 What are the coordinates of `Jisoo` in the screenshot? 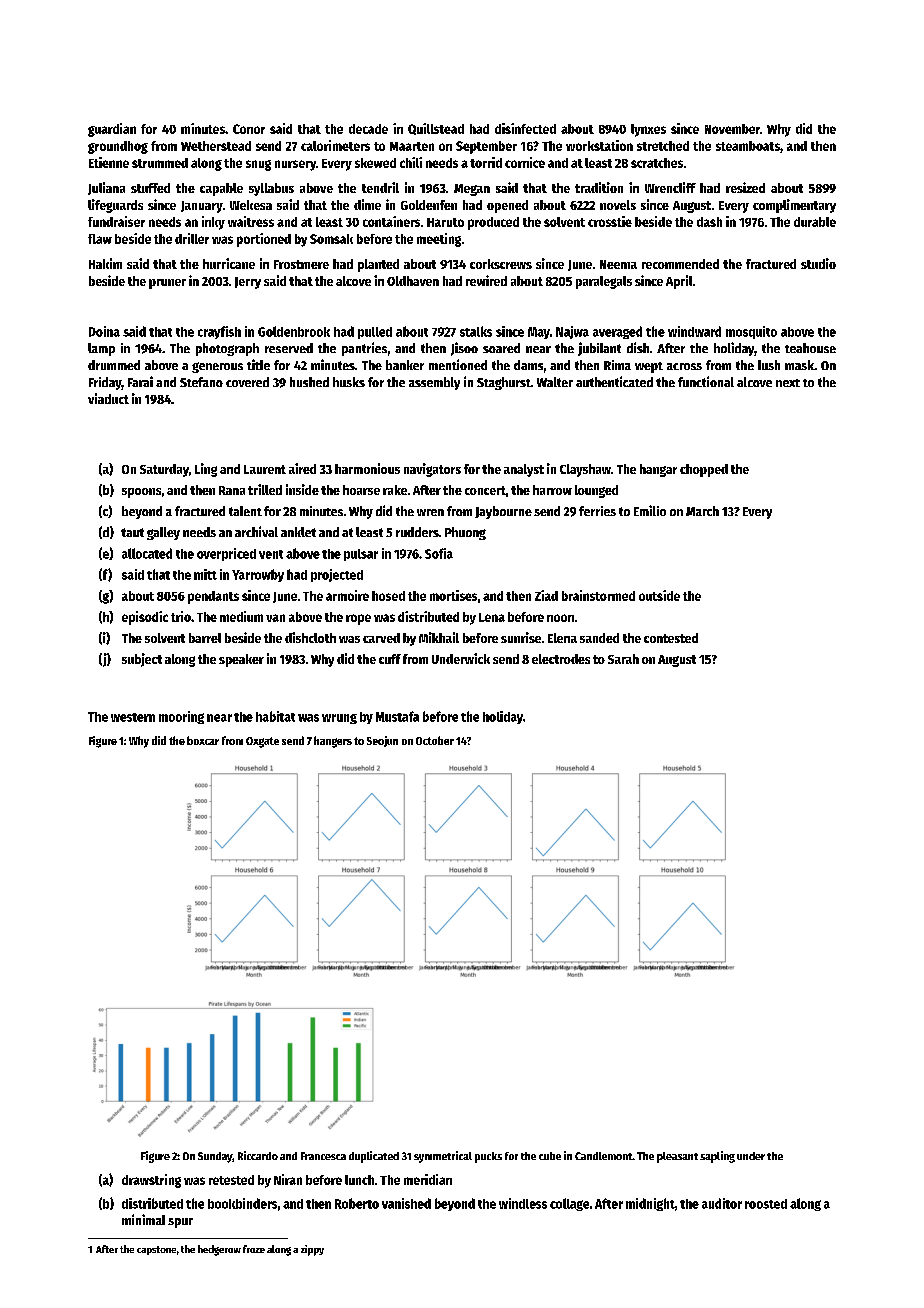 It's located at (464, 349).
